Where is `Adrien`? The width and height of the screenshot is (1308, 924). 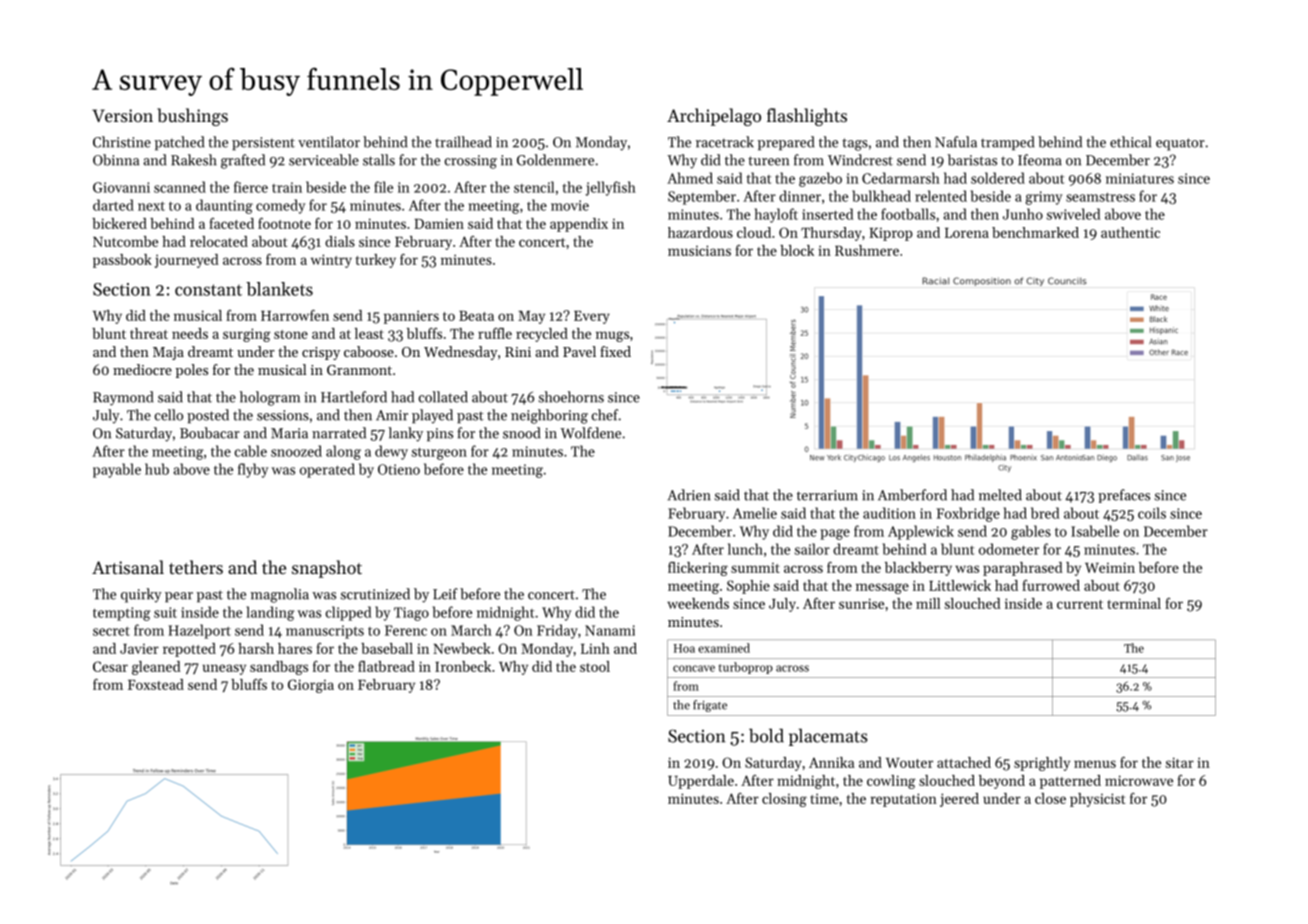
Adrien is located at coordinates (689, 495).
